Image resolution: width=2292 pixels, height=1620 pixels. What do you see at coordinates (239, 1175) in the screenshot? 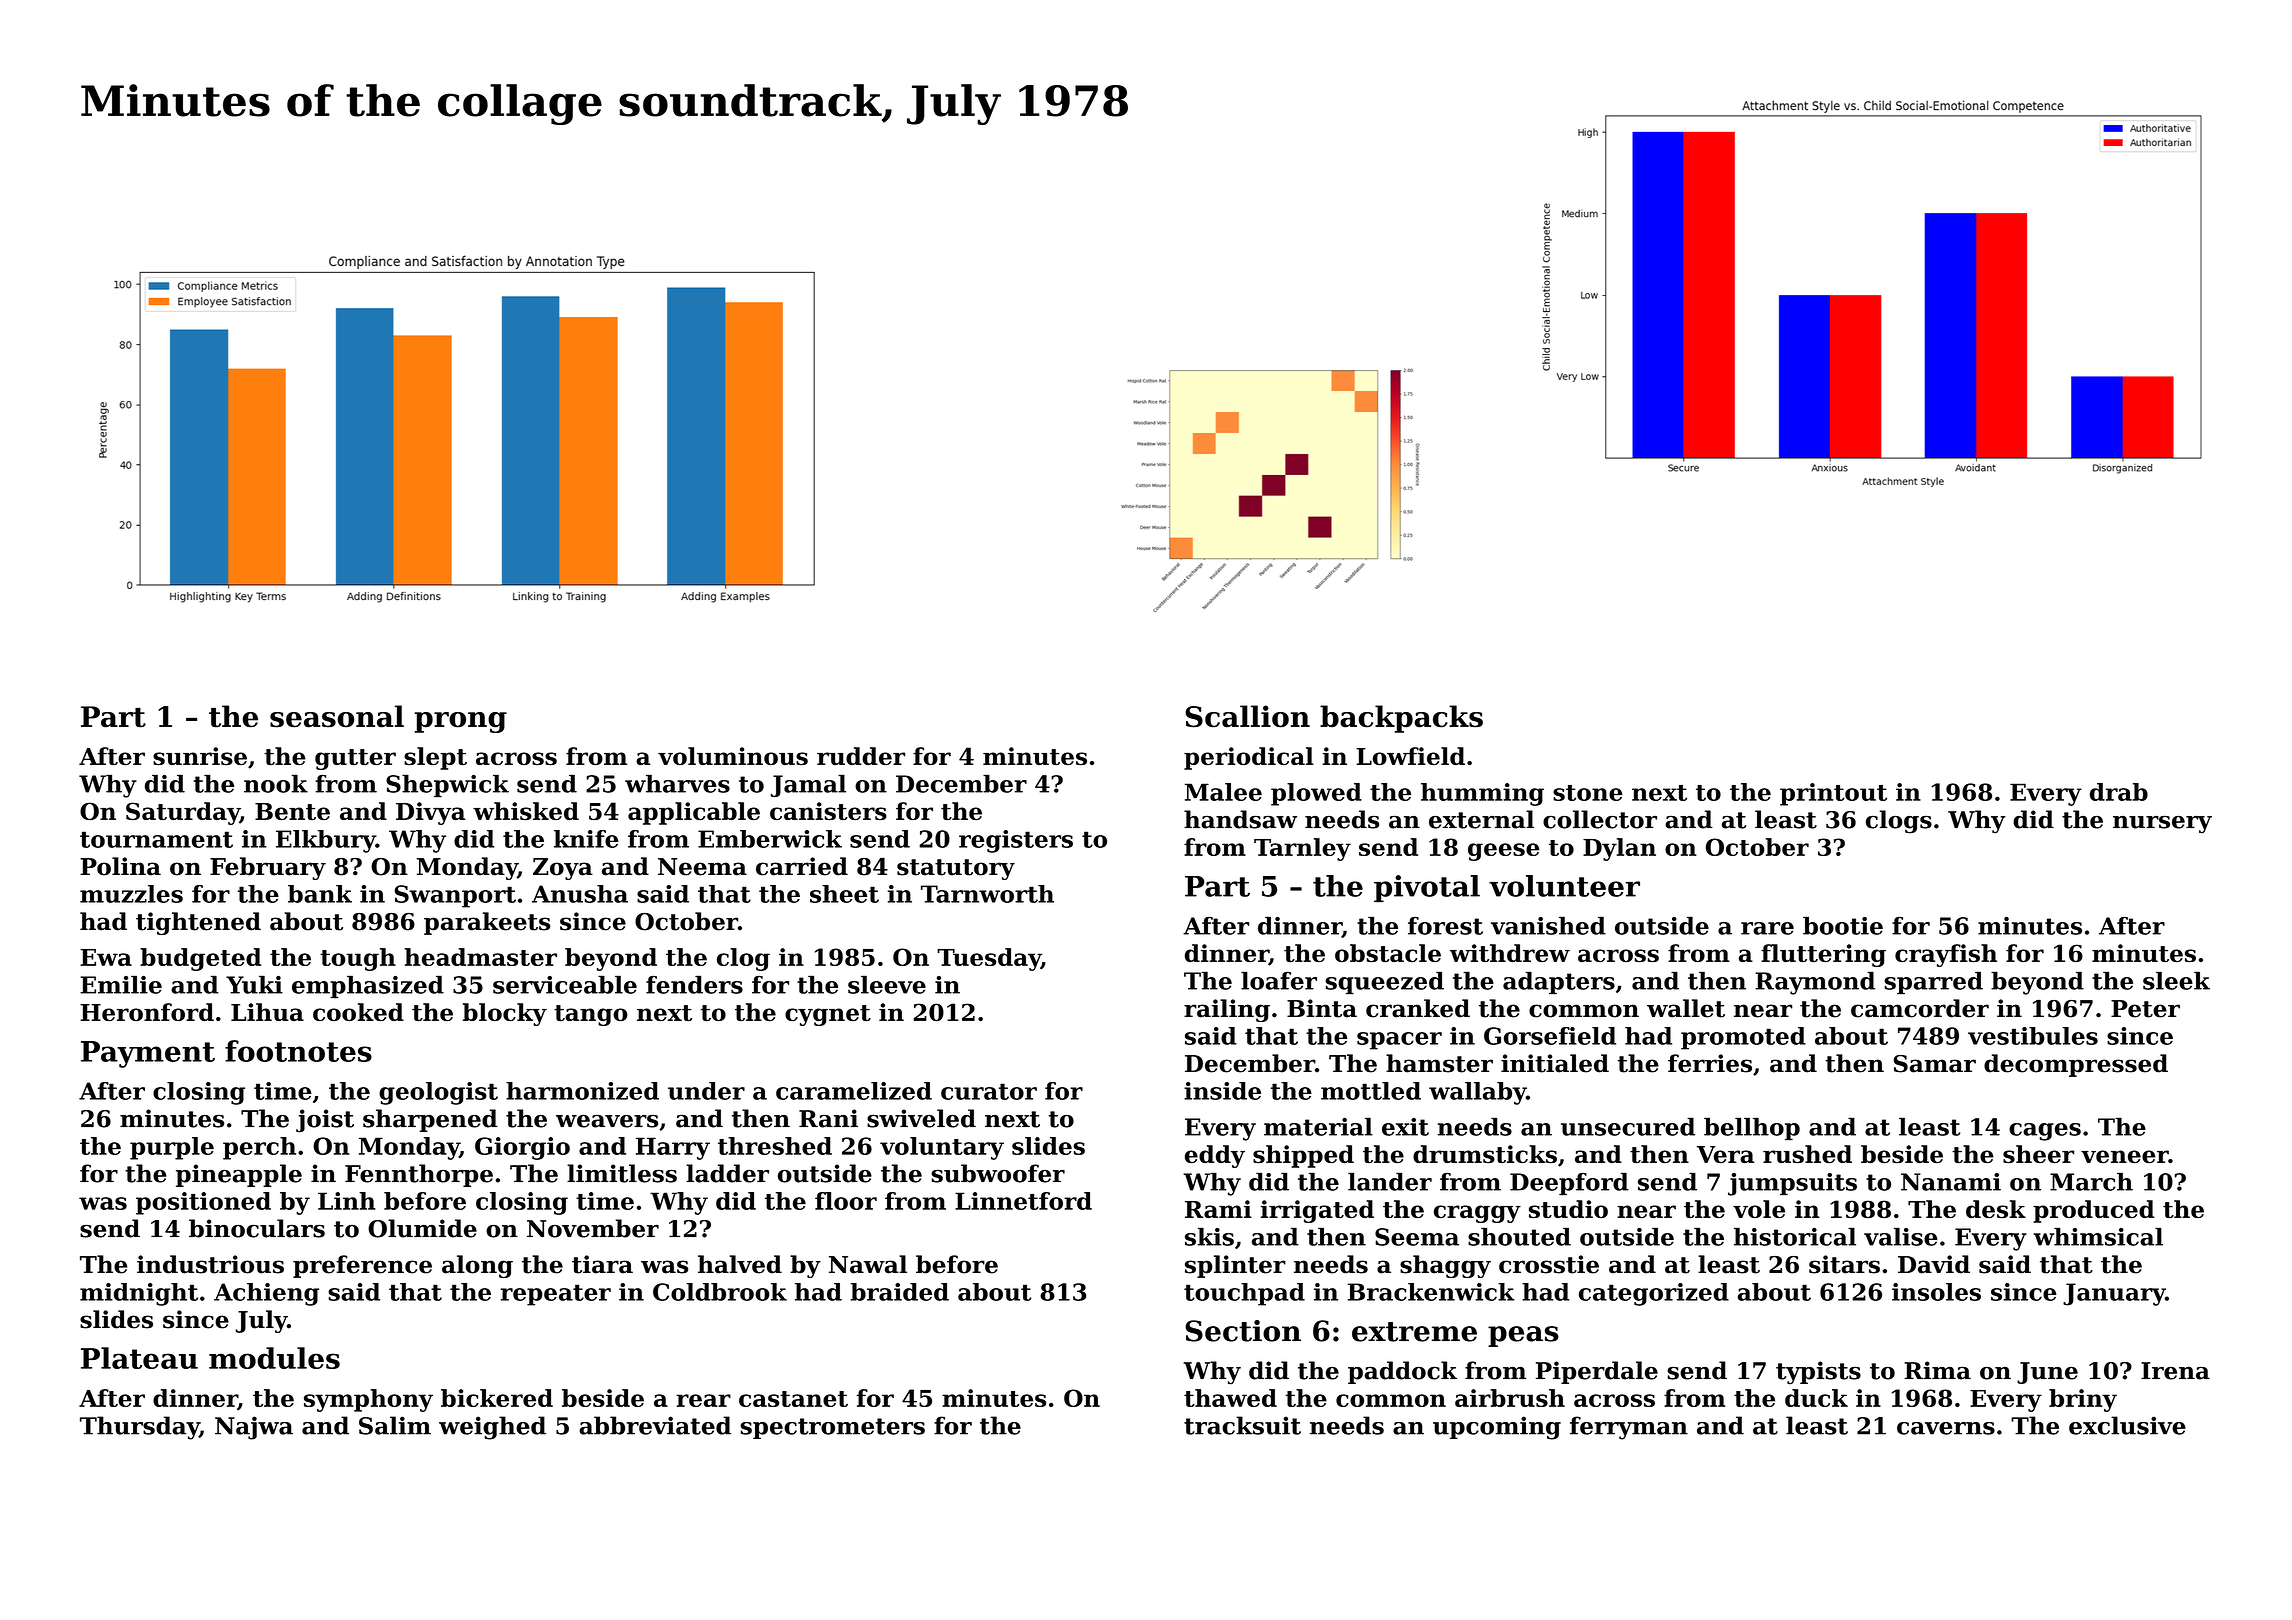
I see `pineapple` at bounding box center [239, 1175].
